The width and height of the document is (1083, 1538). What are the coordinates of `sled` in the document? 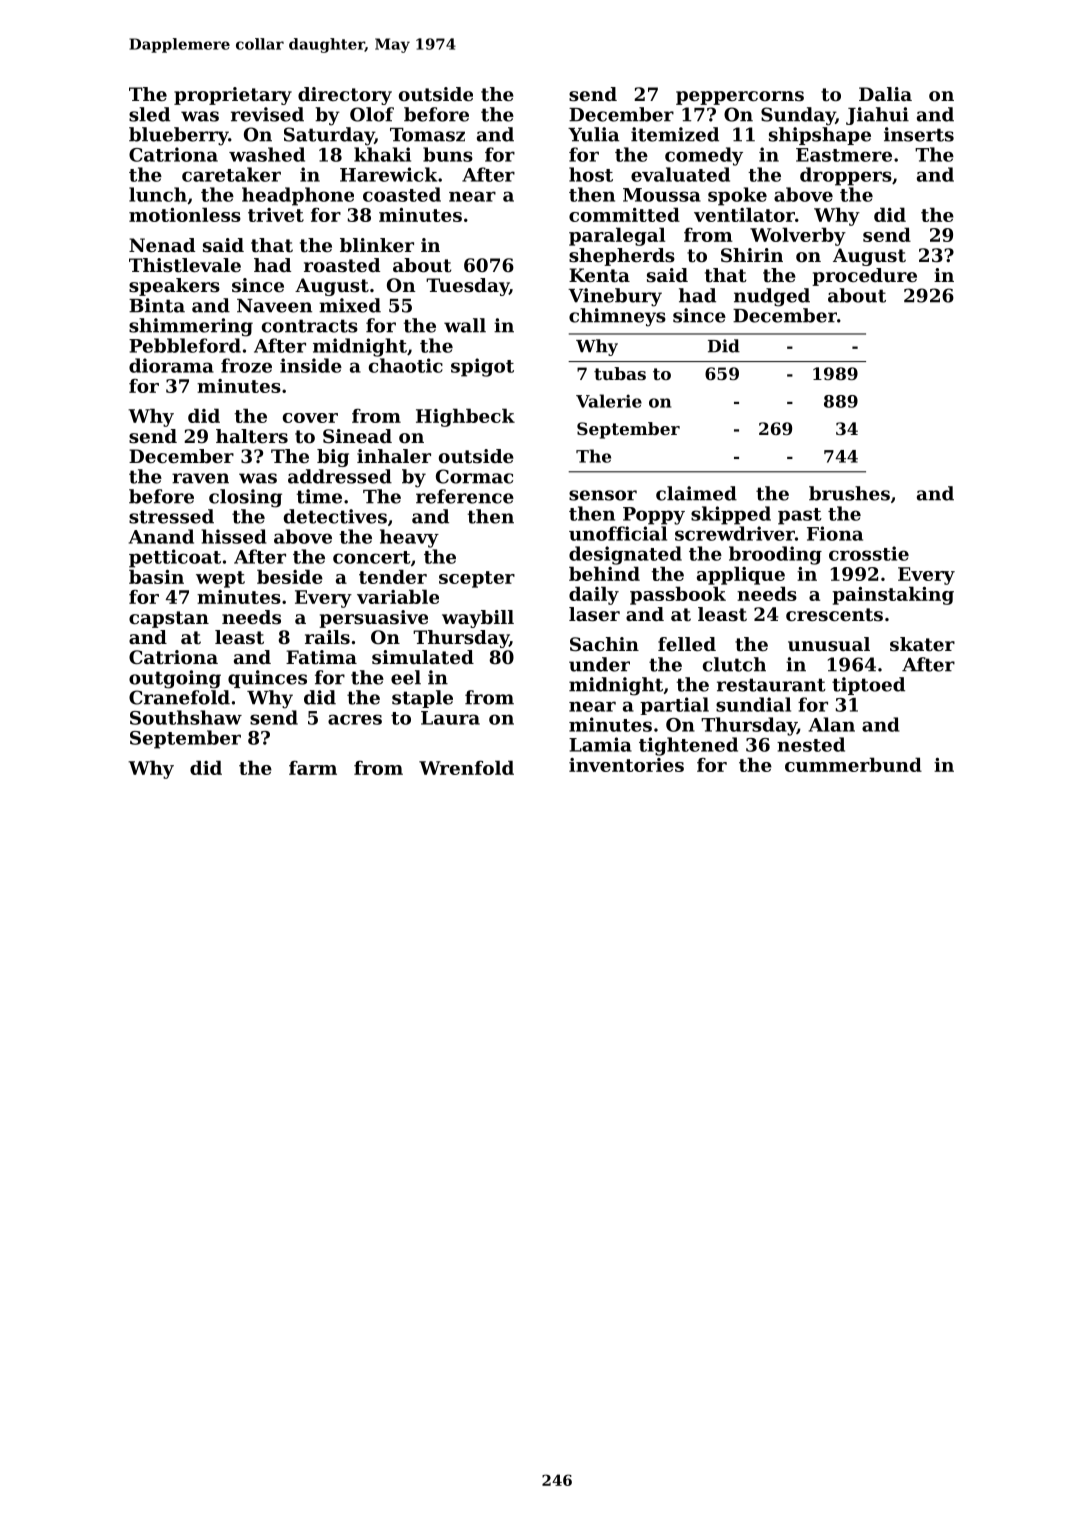 It's located at (149, 114).
